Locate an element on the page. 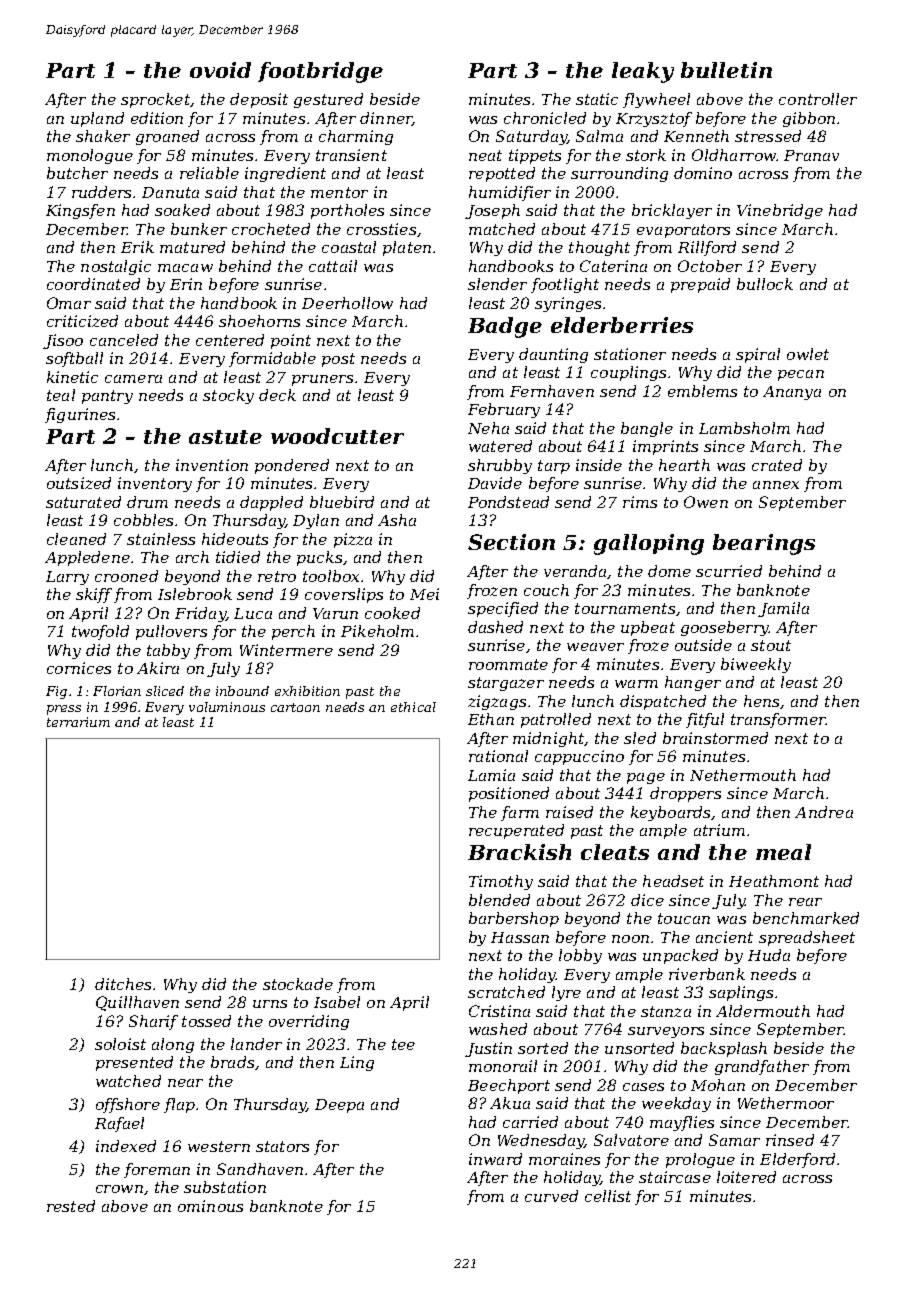  flywheel is located at coordinates (656, 100).
